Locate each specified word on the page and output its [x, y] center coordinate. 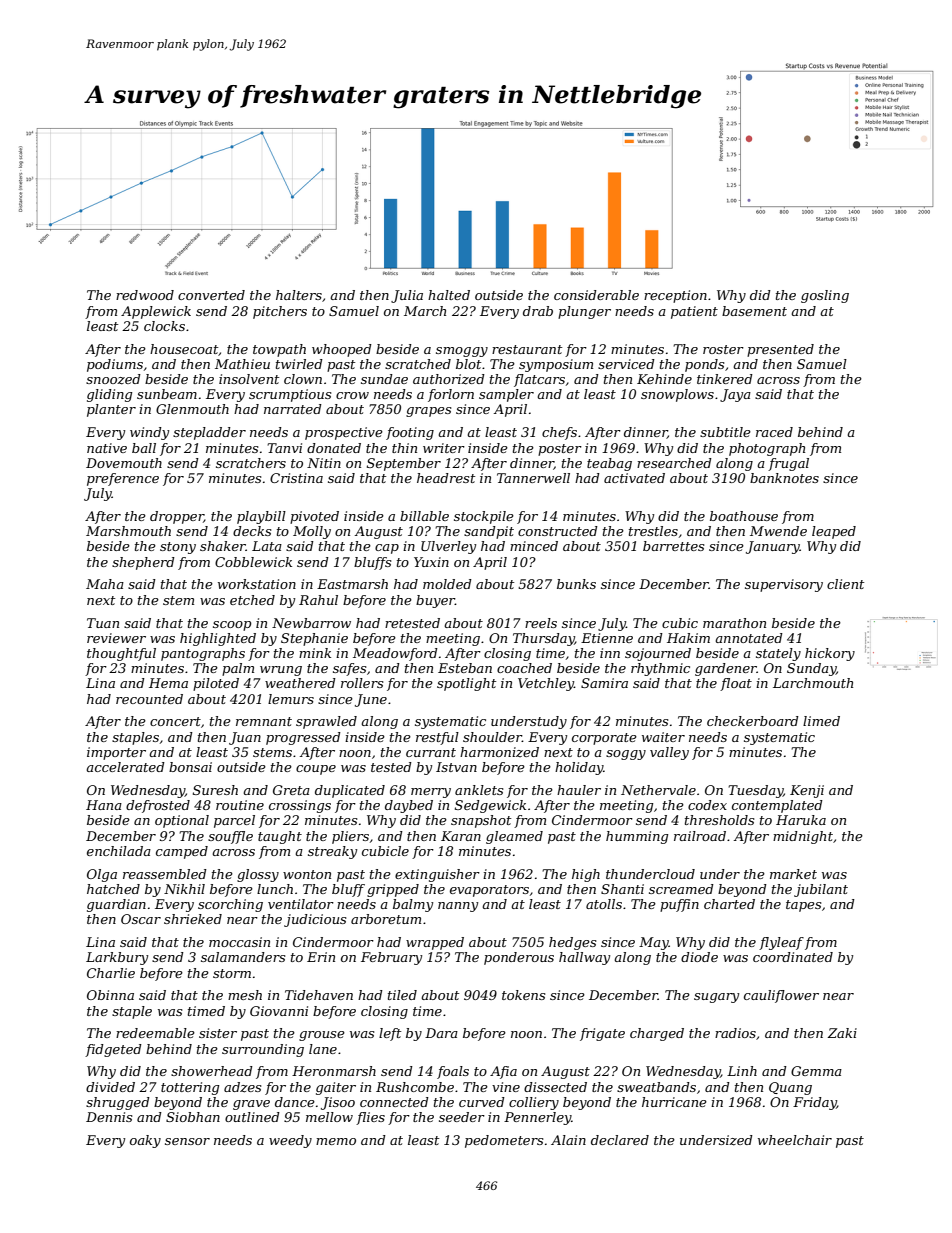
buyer [435, 601]
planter [111, 410]
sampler [506, 395]
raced [774, 432]
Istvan [456, 767]
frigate [602, 1034]
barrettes [673, 546]
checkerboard [753, 721]
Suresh [215, 790]
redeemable [155, 1033]
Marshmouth [128, 531]
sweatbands [656, 1087]
